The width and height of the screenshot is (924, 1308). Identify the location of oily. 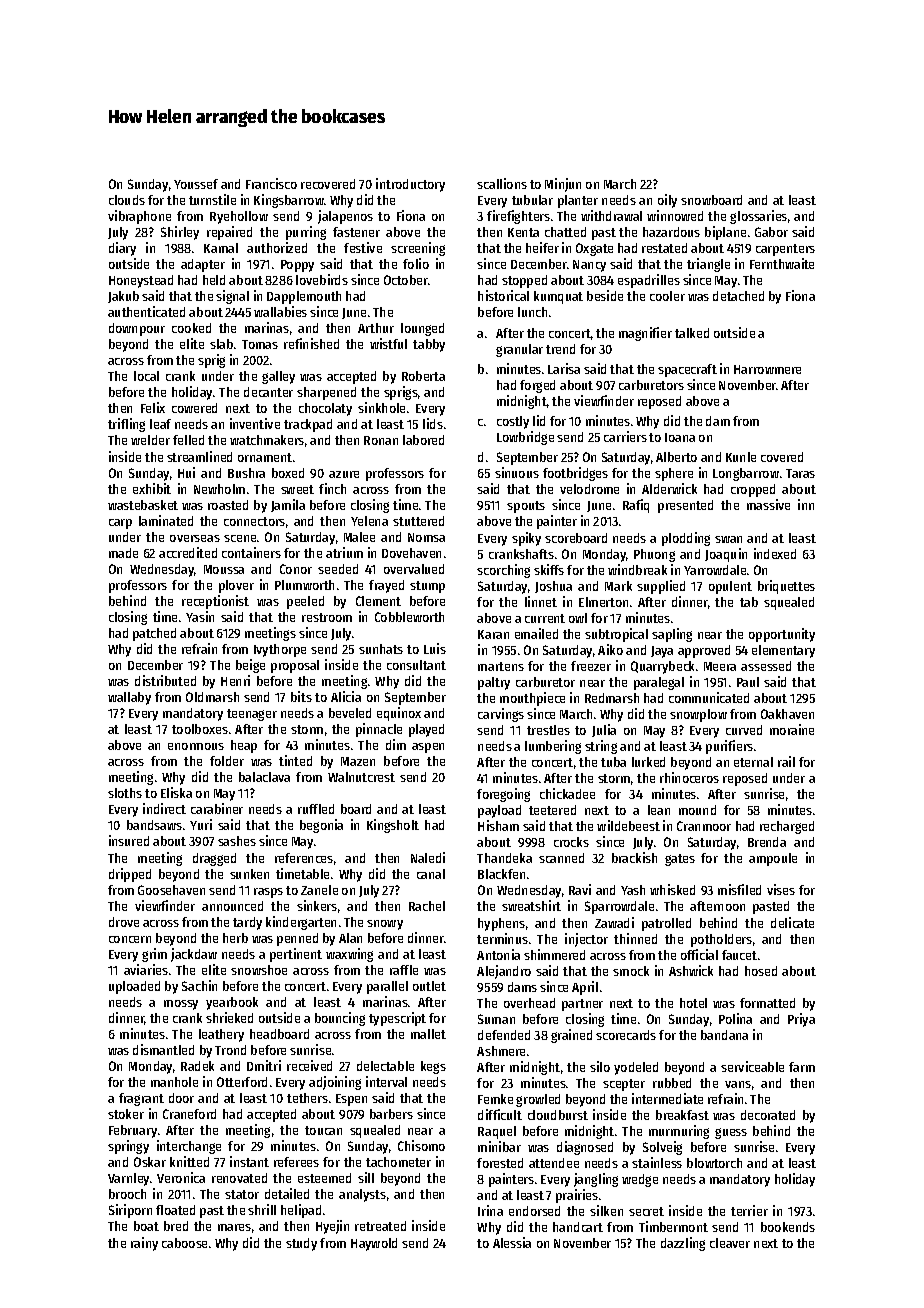
(667, 201).
